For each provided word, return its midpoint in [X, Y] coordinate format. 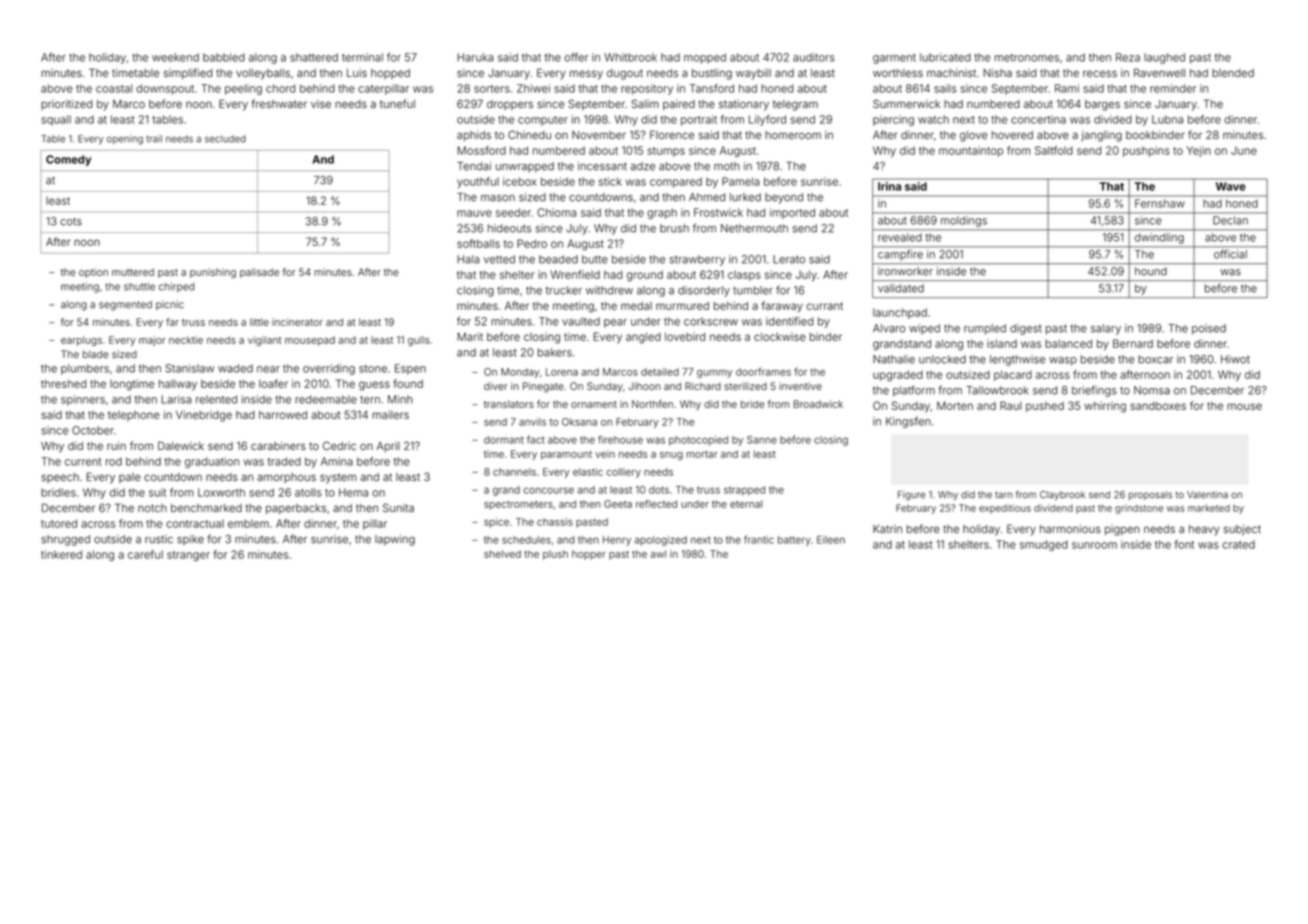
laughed [1164, 58]
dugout [625, 74]
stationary [744, 105]
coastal [114, 88]
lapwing [395, 540]
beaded [558, 259]
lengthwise [1017, 360]
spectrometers [518, 505]
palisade [259, 273]
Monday [520, 373]
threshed [63, 384]
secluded [225, 139]
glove [973, 136]
